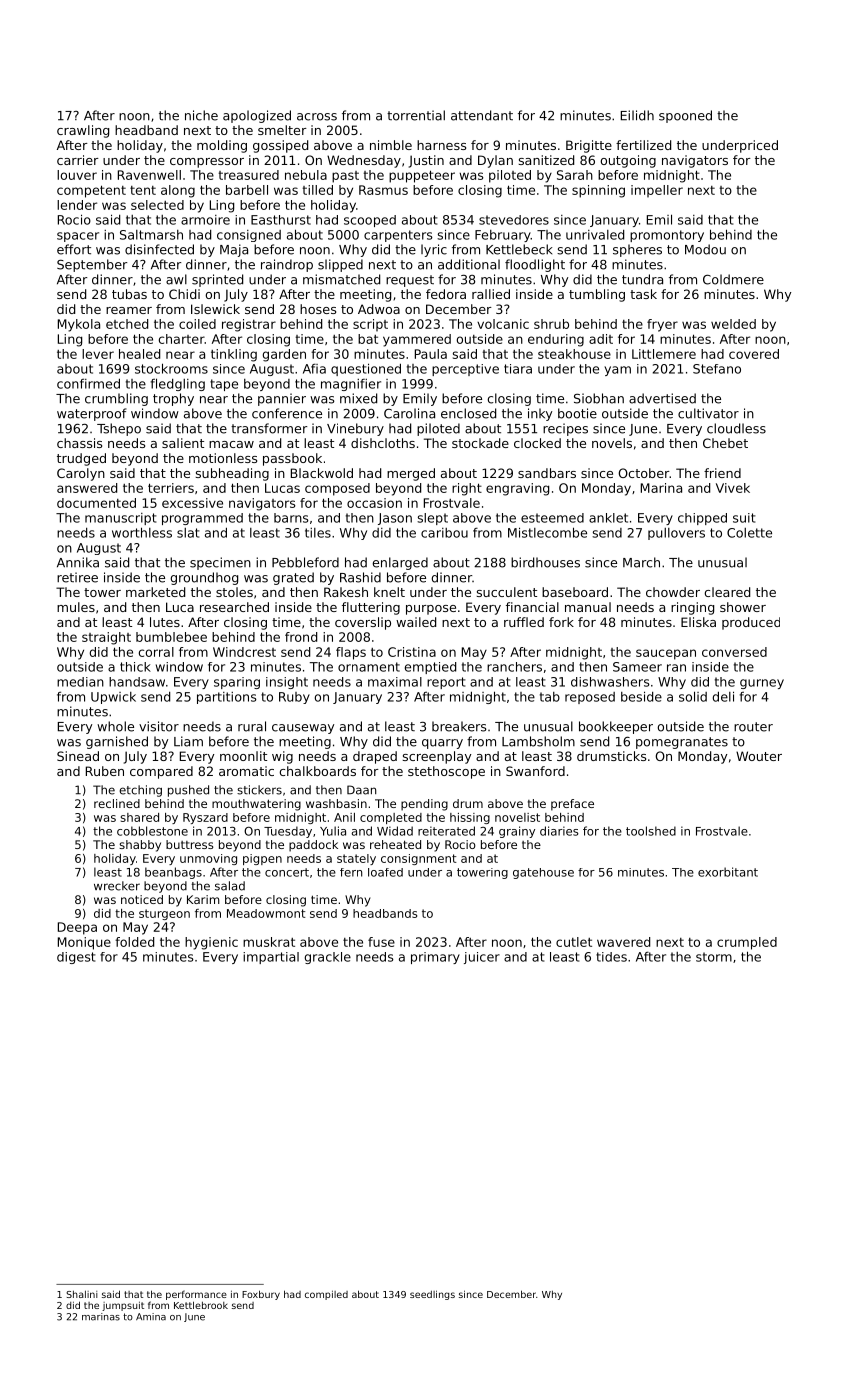 Image resolution: width=849 pixels, height=1400 pixels. Describe the element at coordinates (682, 743) in the image. I see `pomegranates` at that location.
